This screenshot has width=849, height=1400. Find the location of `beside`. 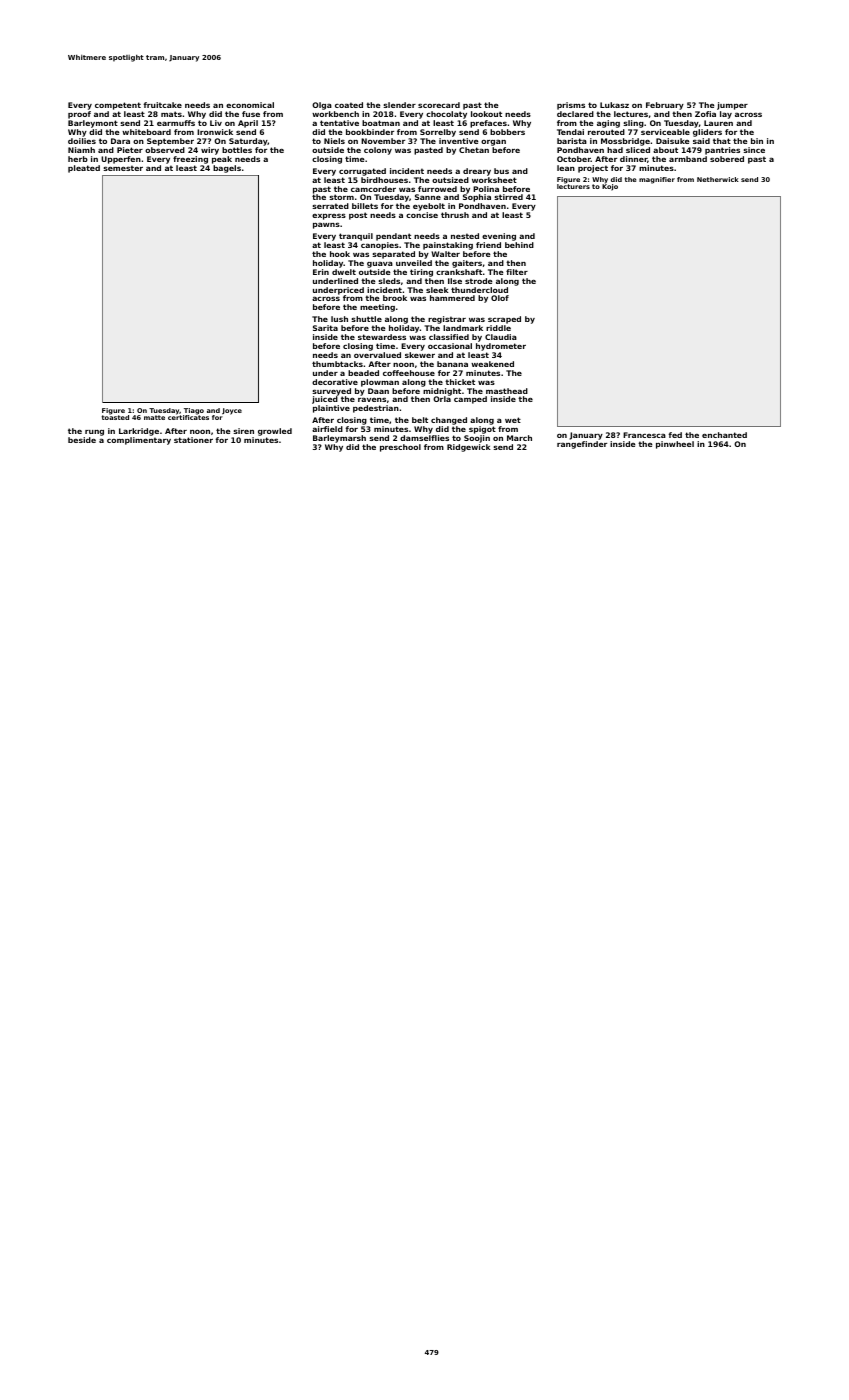

beside is located at coordinates (82, 440).
